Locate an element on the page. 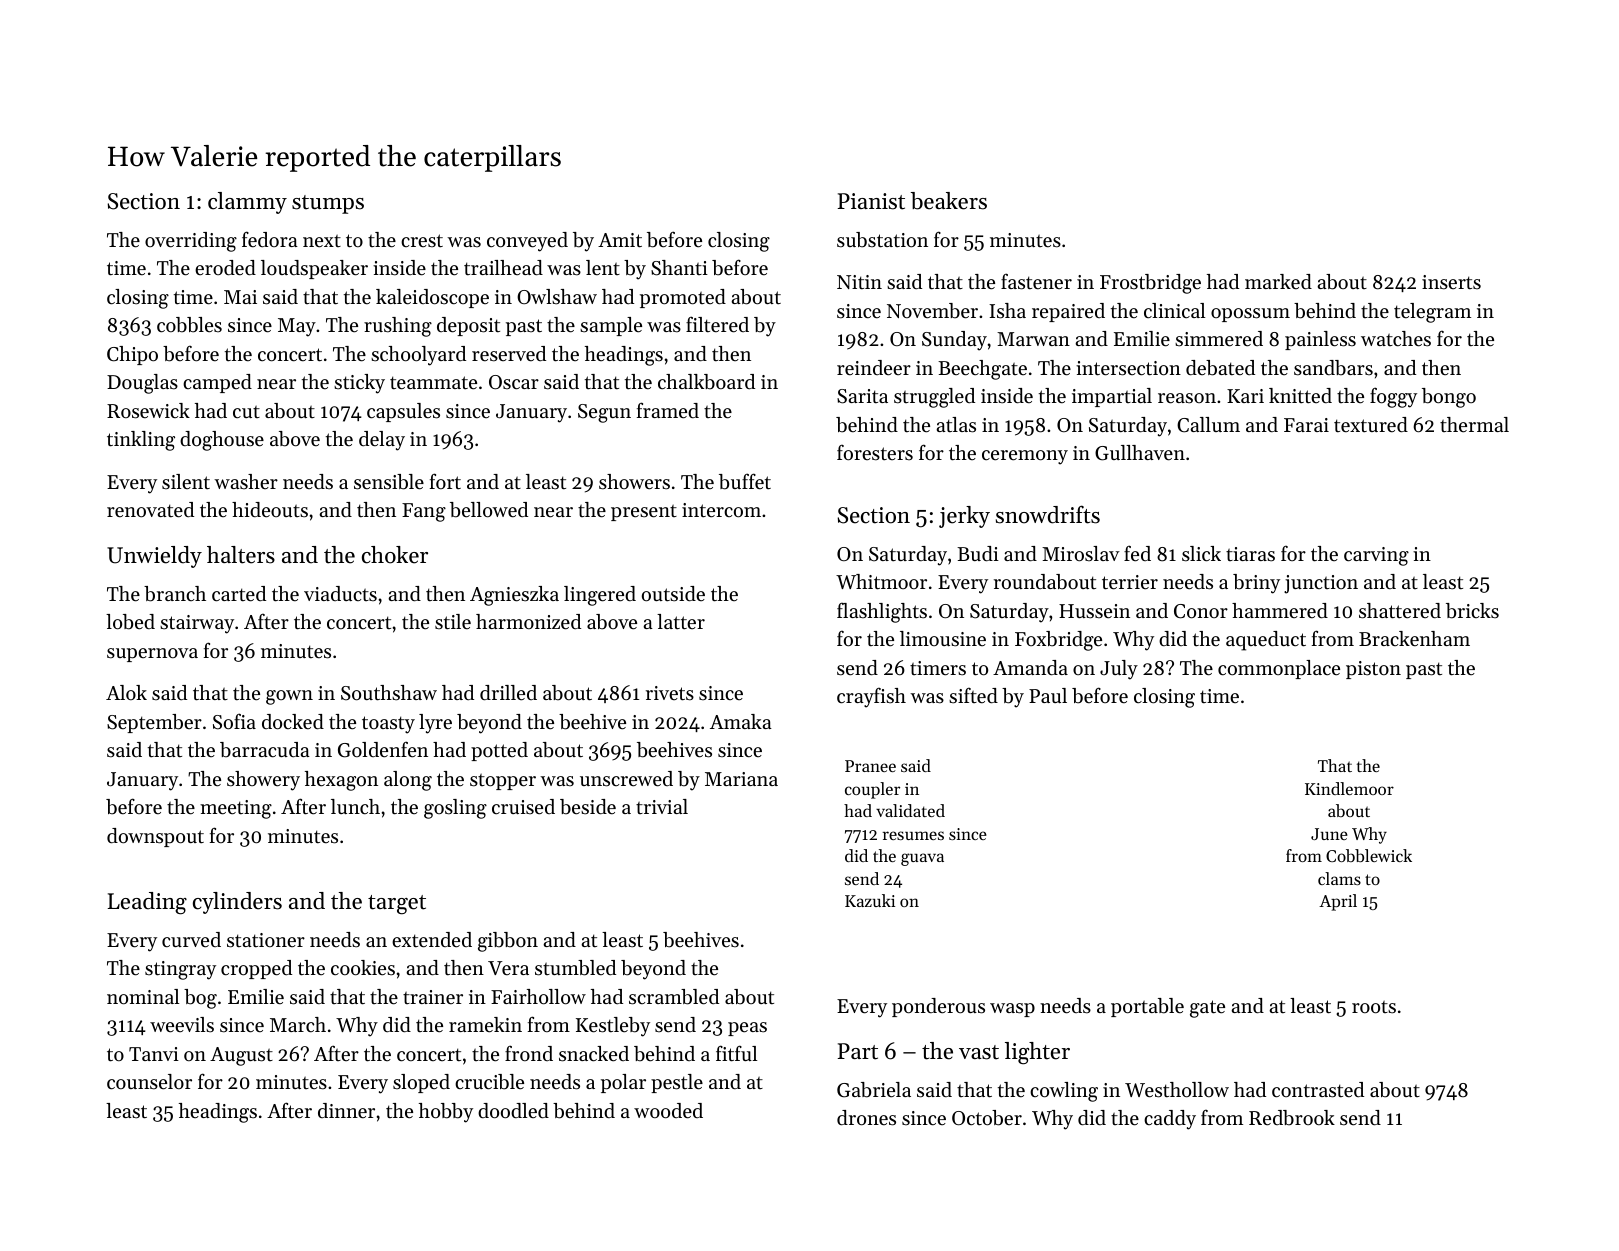  stumps is located at coordinates (328, 204).
